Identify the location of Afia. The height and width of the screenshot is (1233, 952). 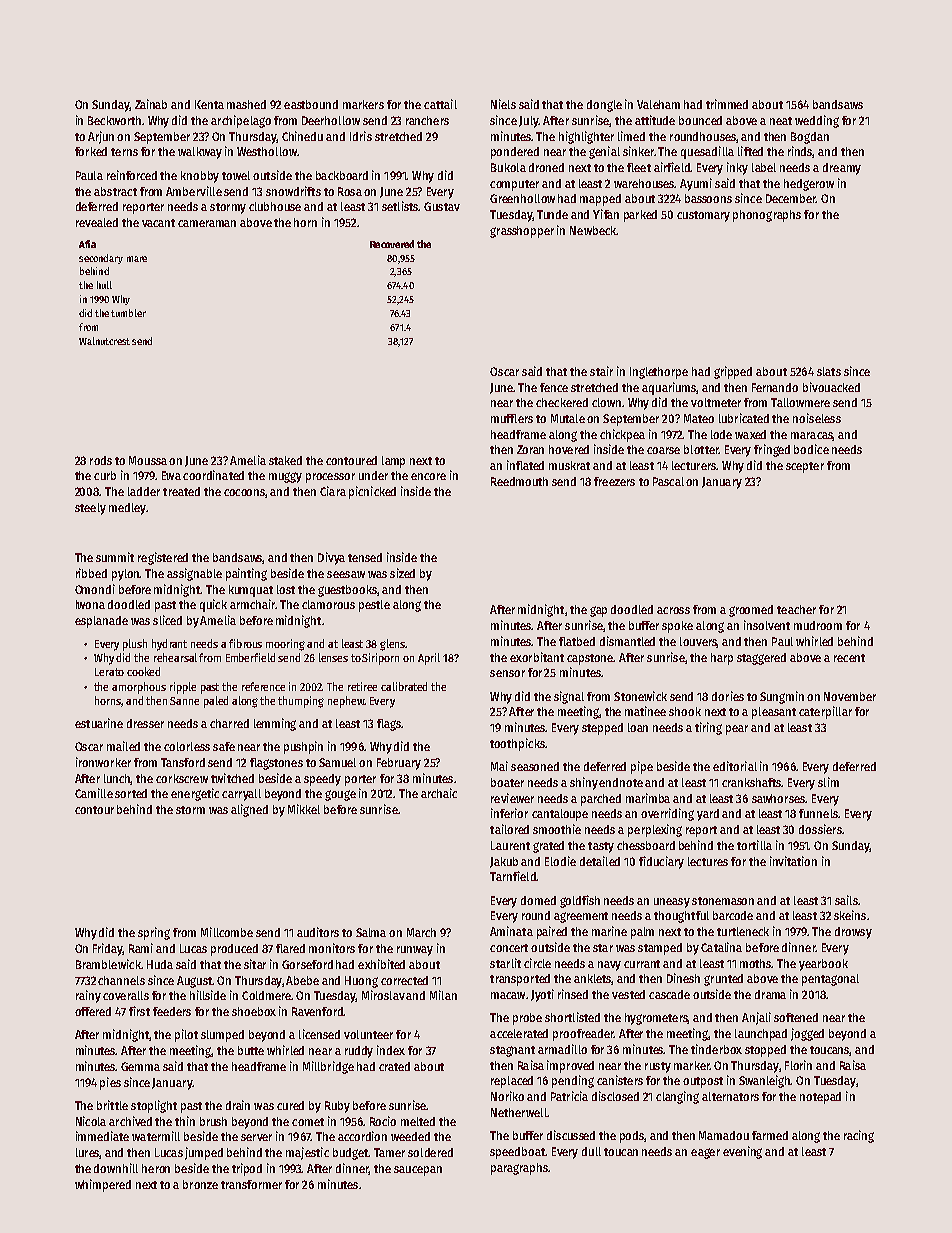
(87, 244).
